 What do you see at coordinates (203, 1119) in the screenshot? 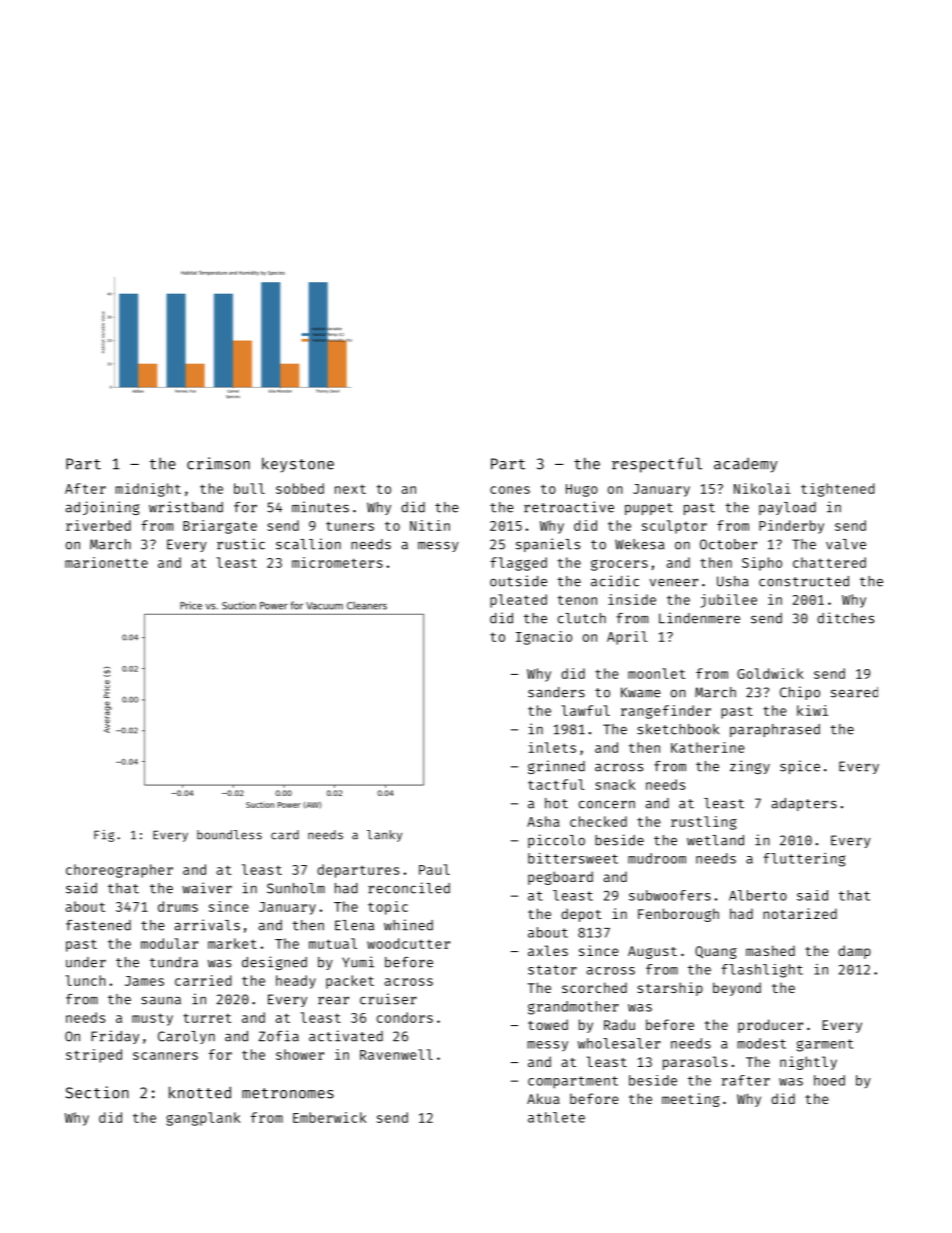
I see `gangplank` at bounding box center [203, 1119].
